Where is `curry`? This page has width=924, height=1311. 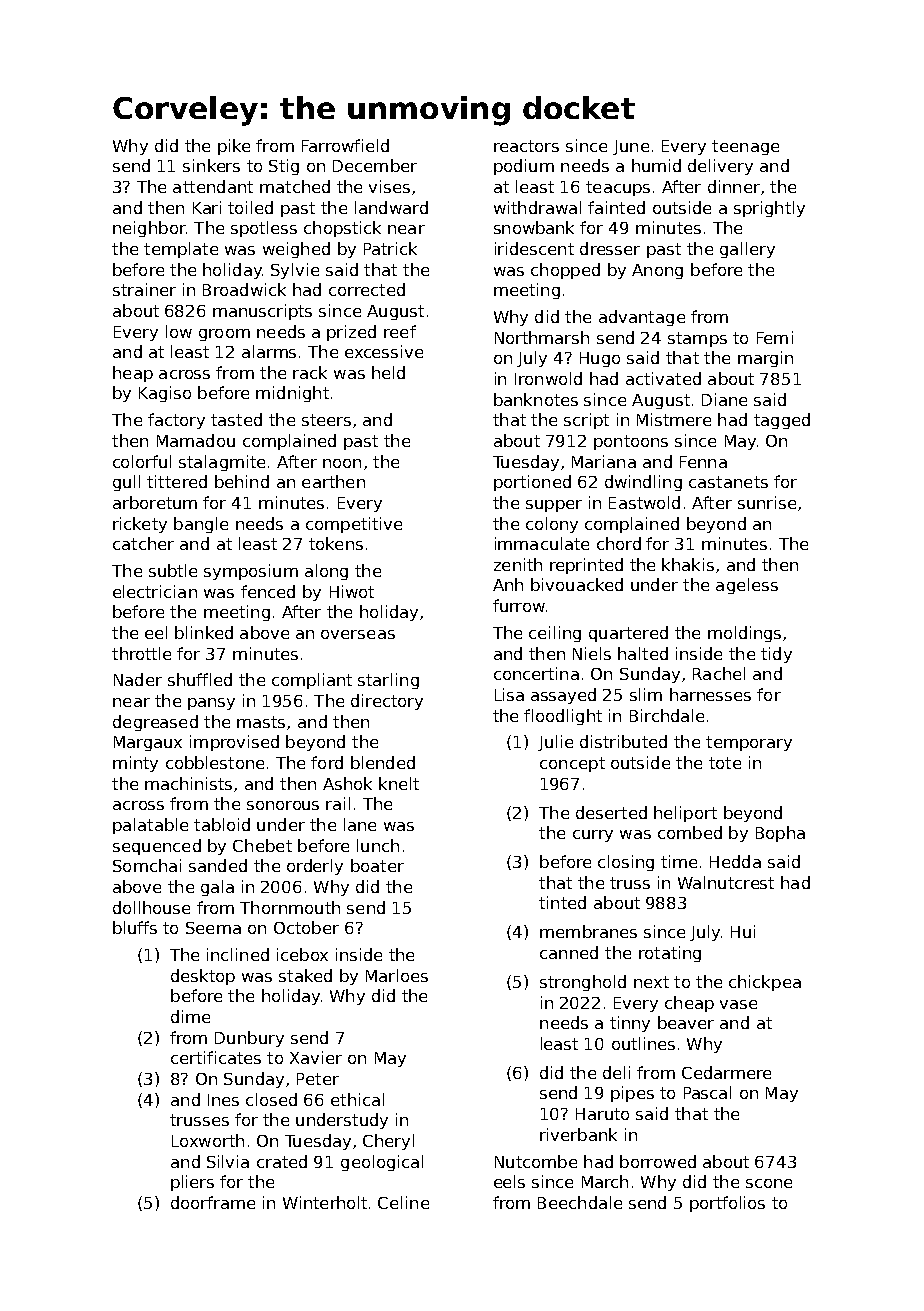 curry is located at coordinates (593, 836).
